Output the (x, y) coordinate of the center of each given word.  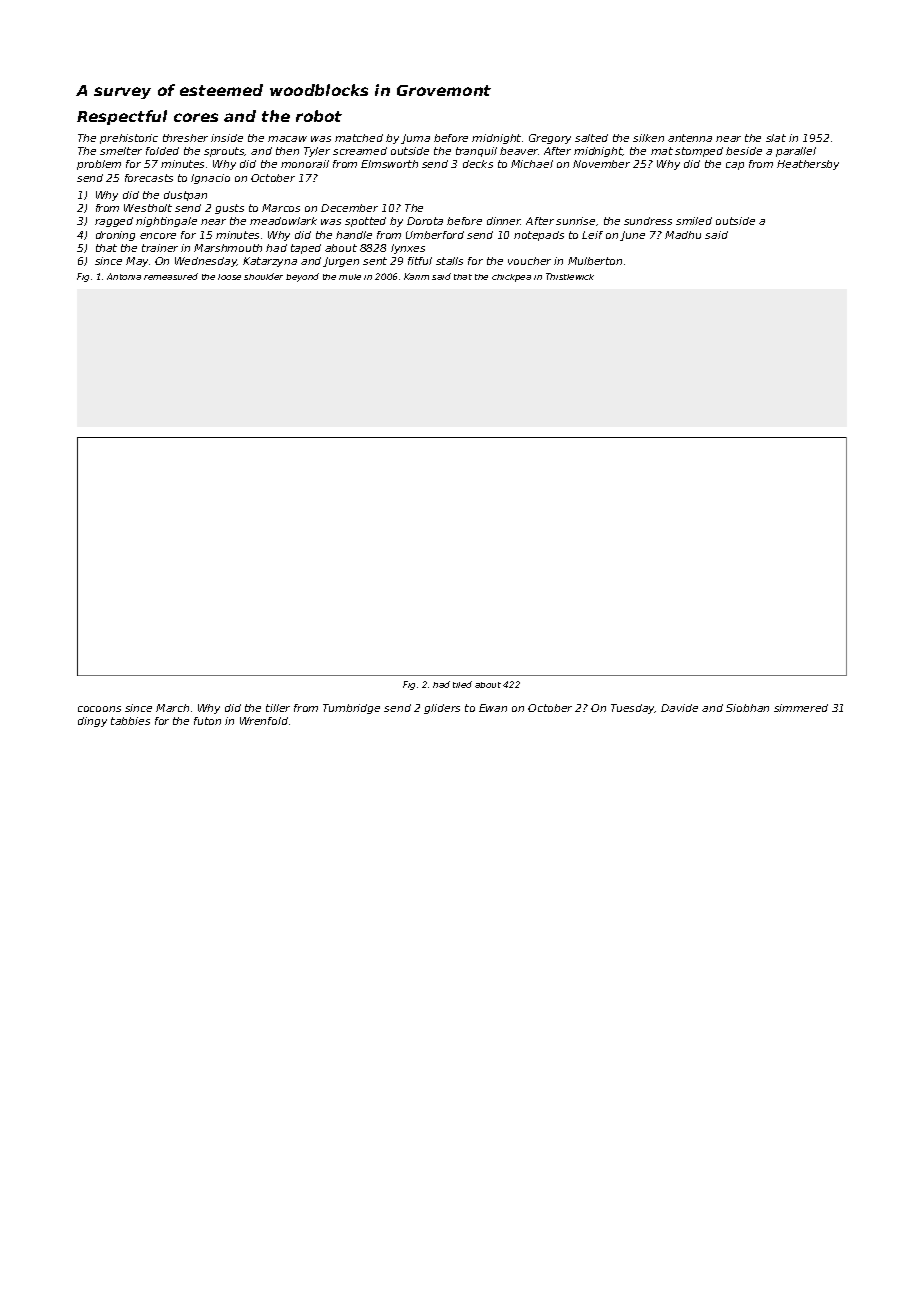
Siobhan (747, 708)
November (601, 164)
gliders (442, 709)
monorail (305, 164)
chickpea (511, 278)
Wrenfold (264, 721)
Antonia (124, 276)
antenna (690, 138)
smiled (694, 221)
